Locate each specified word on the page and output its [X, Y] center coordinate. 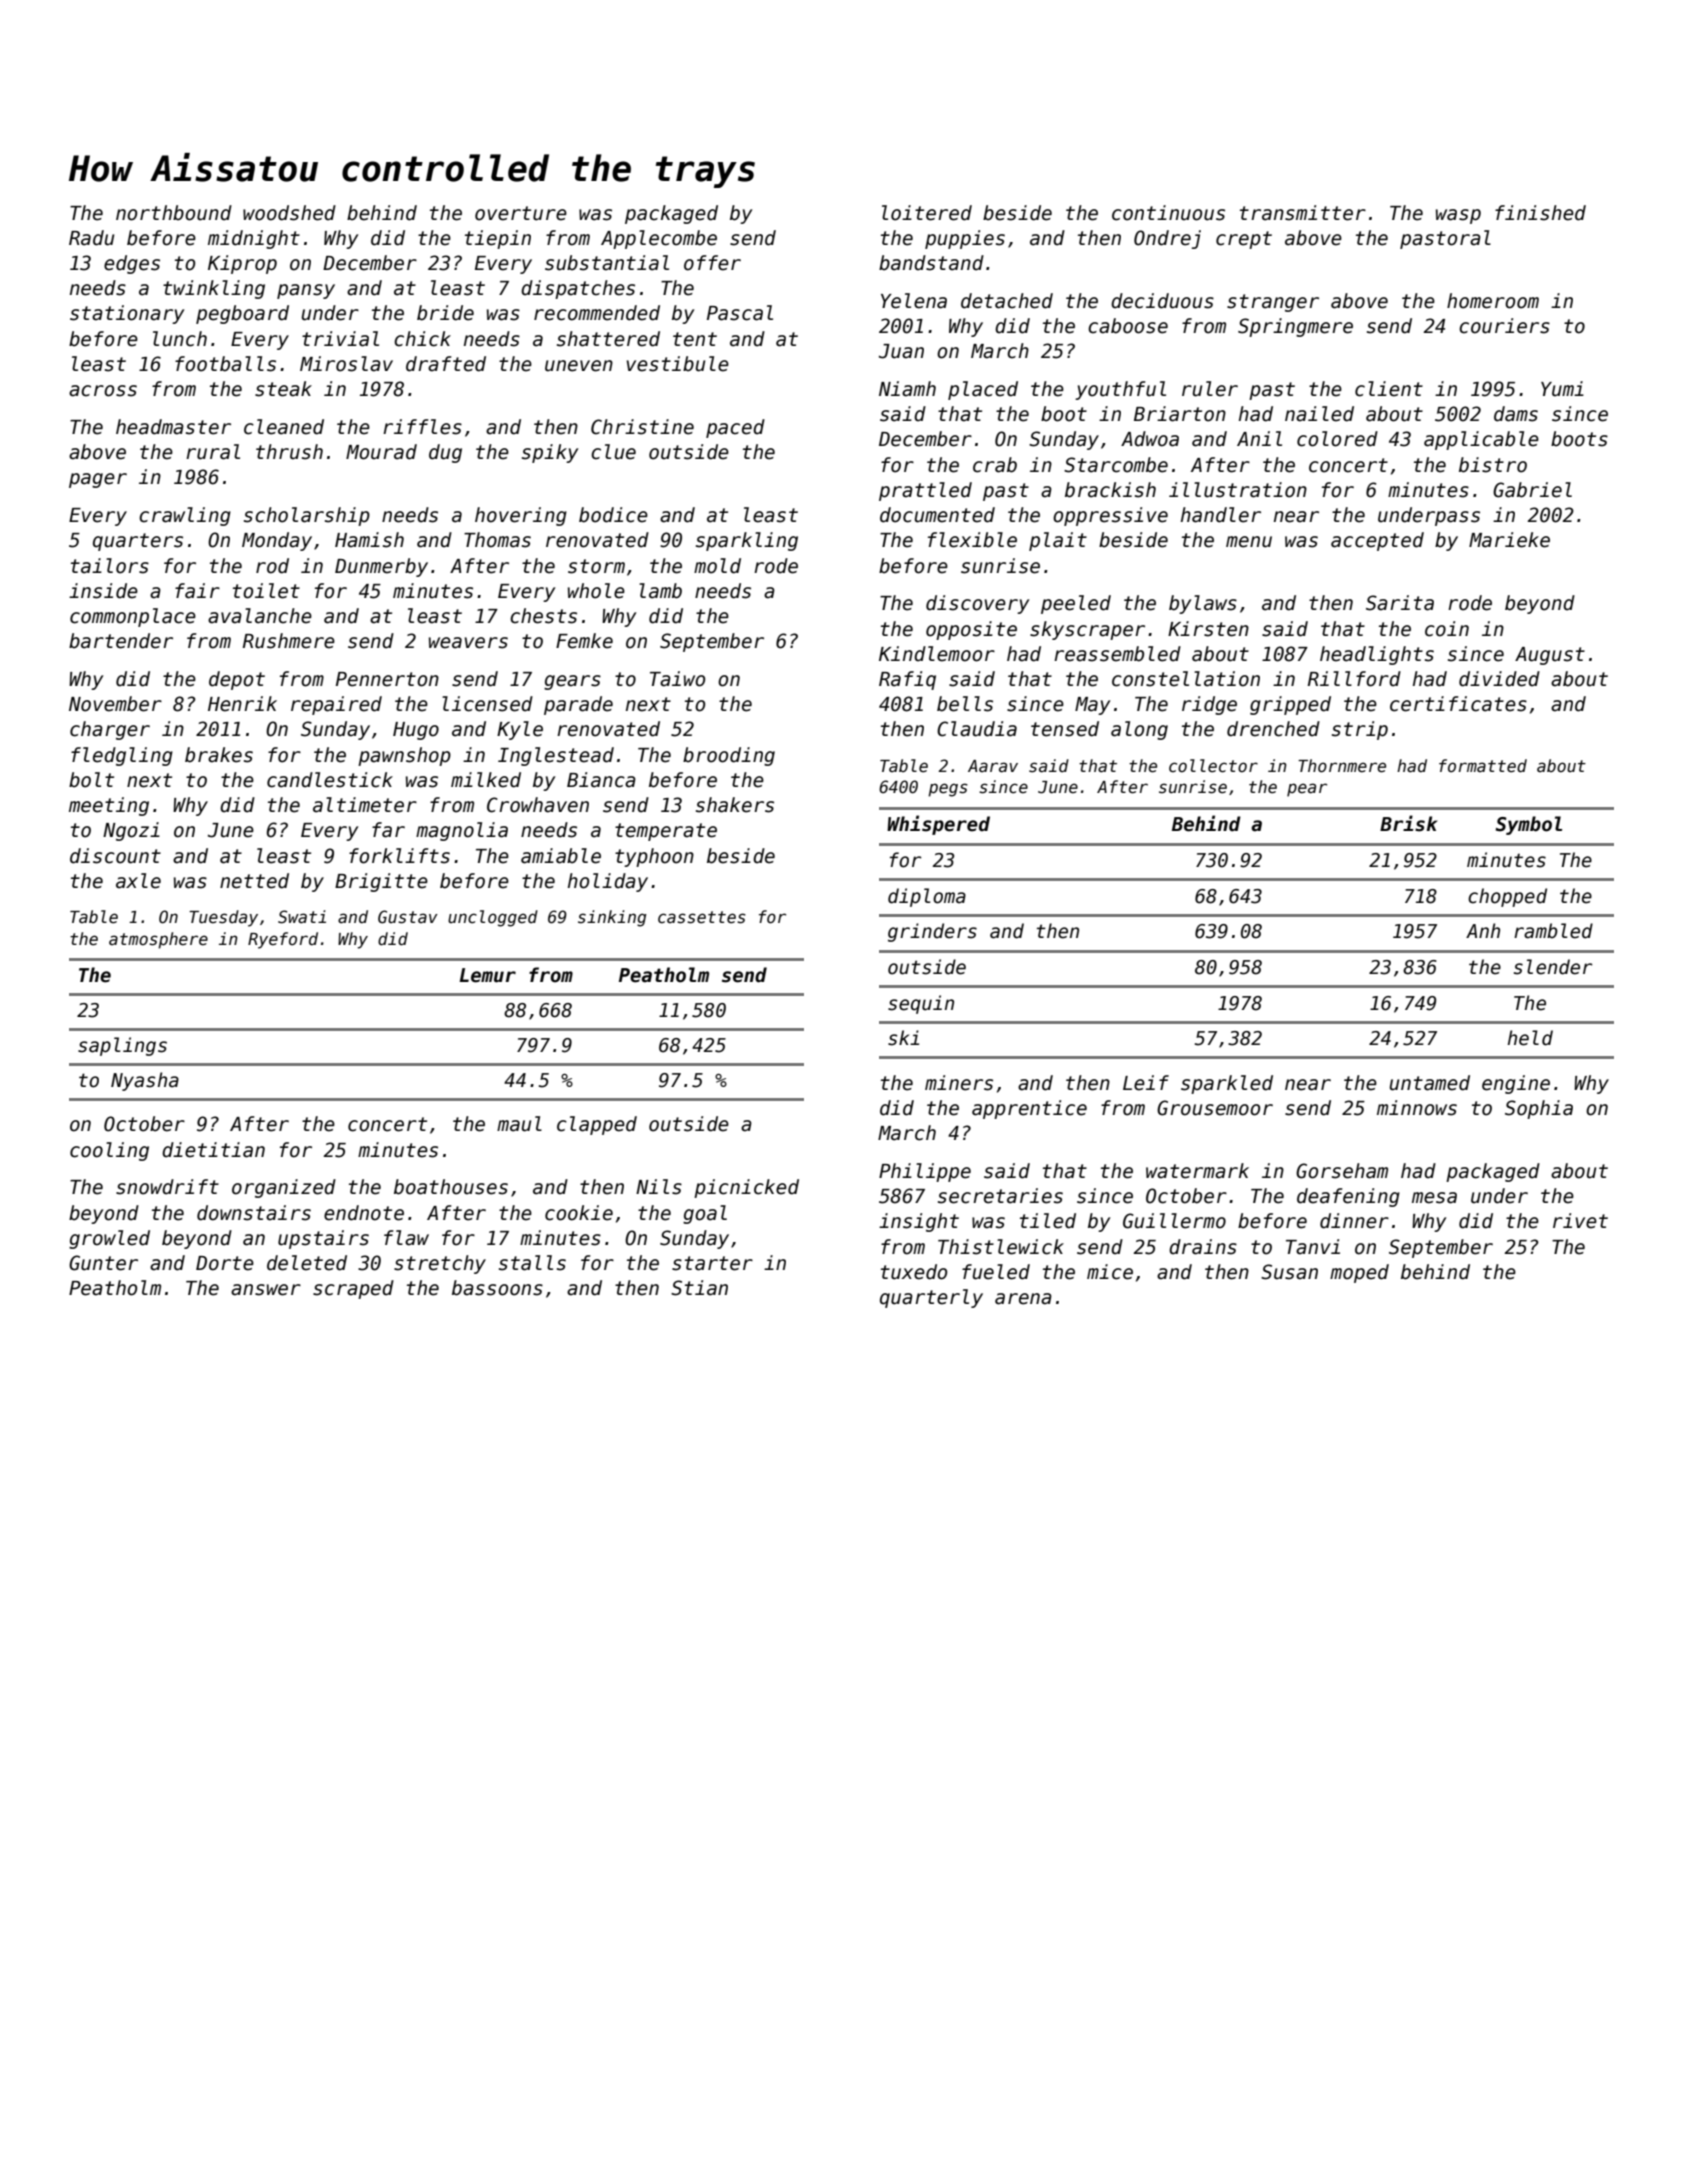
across [103, 391]
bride [445, 313]
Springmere [1295, 327]
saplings [122, 1046]
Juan [901, 351]
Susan [1289, 1272]
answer [266, 1290]
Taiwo [677, 679]
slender [1553, 967]
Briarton [1180, 414]
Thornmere [1342, 766]
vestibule [678, 364]
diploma [927, 897]
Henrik [242, 704]
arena [1023, 1299]
